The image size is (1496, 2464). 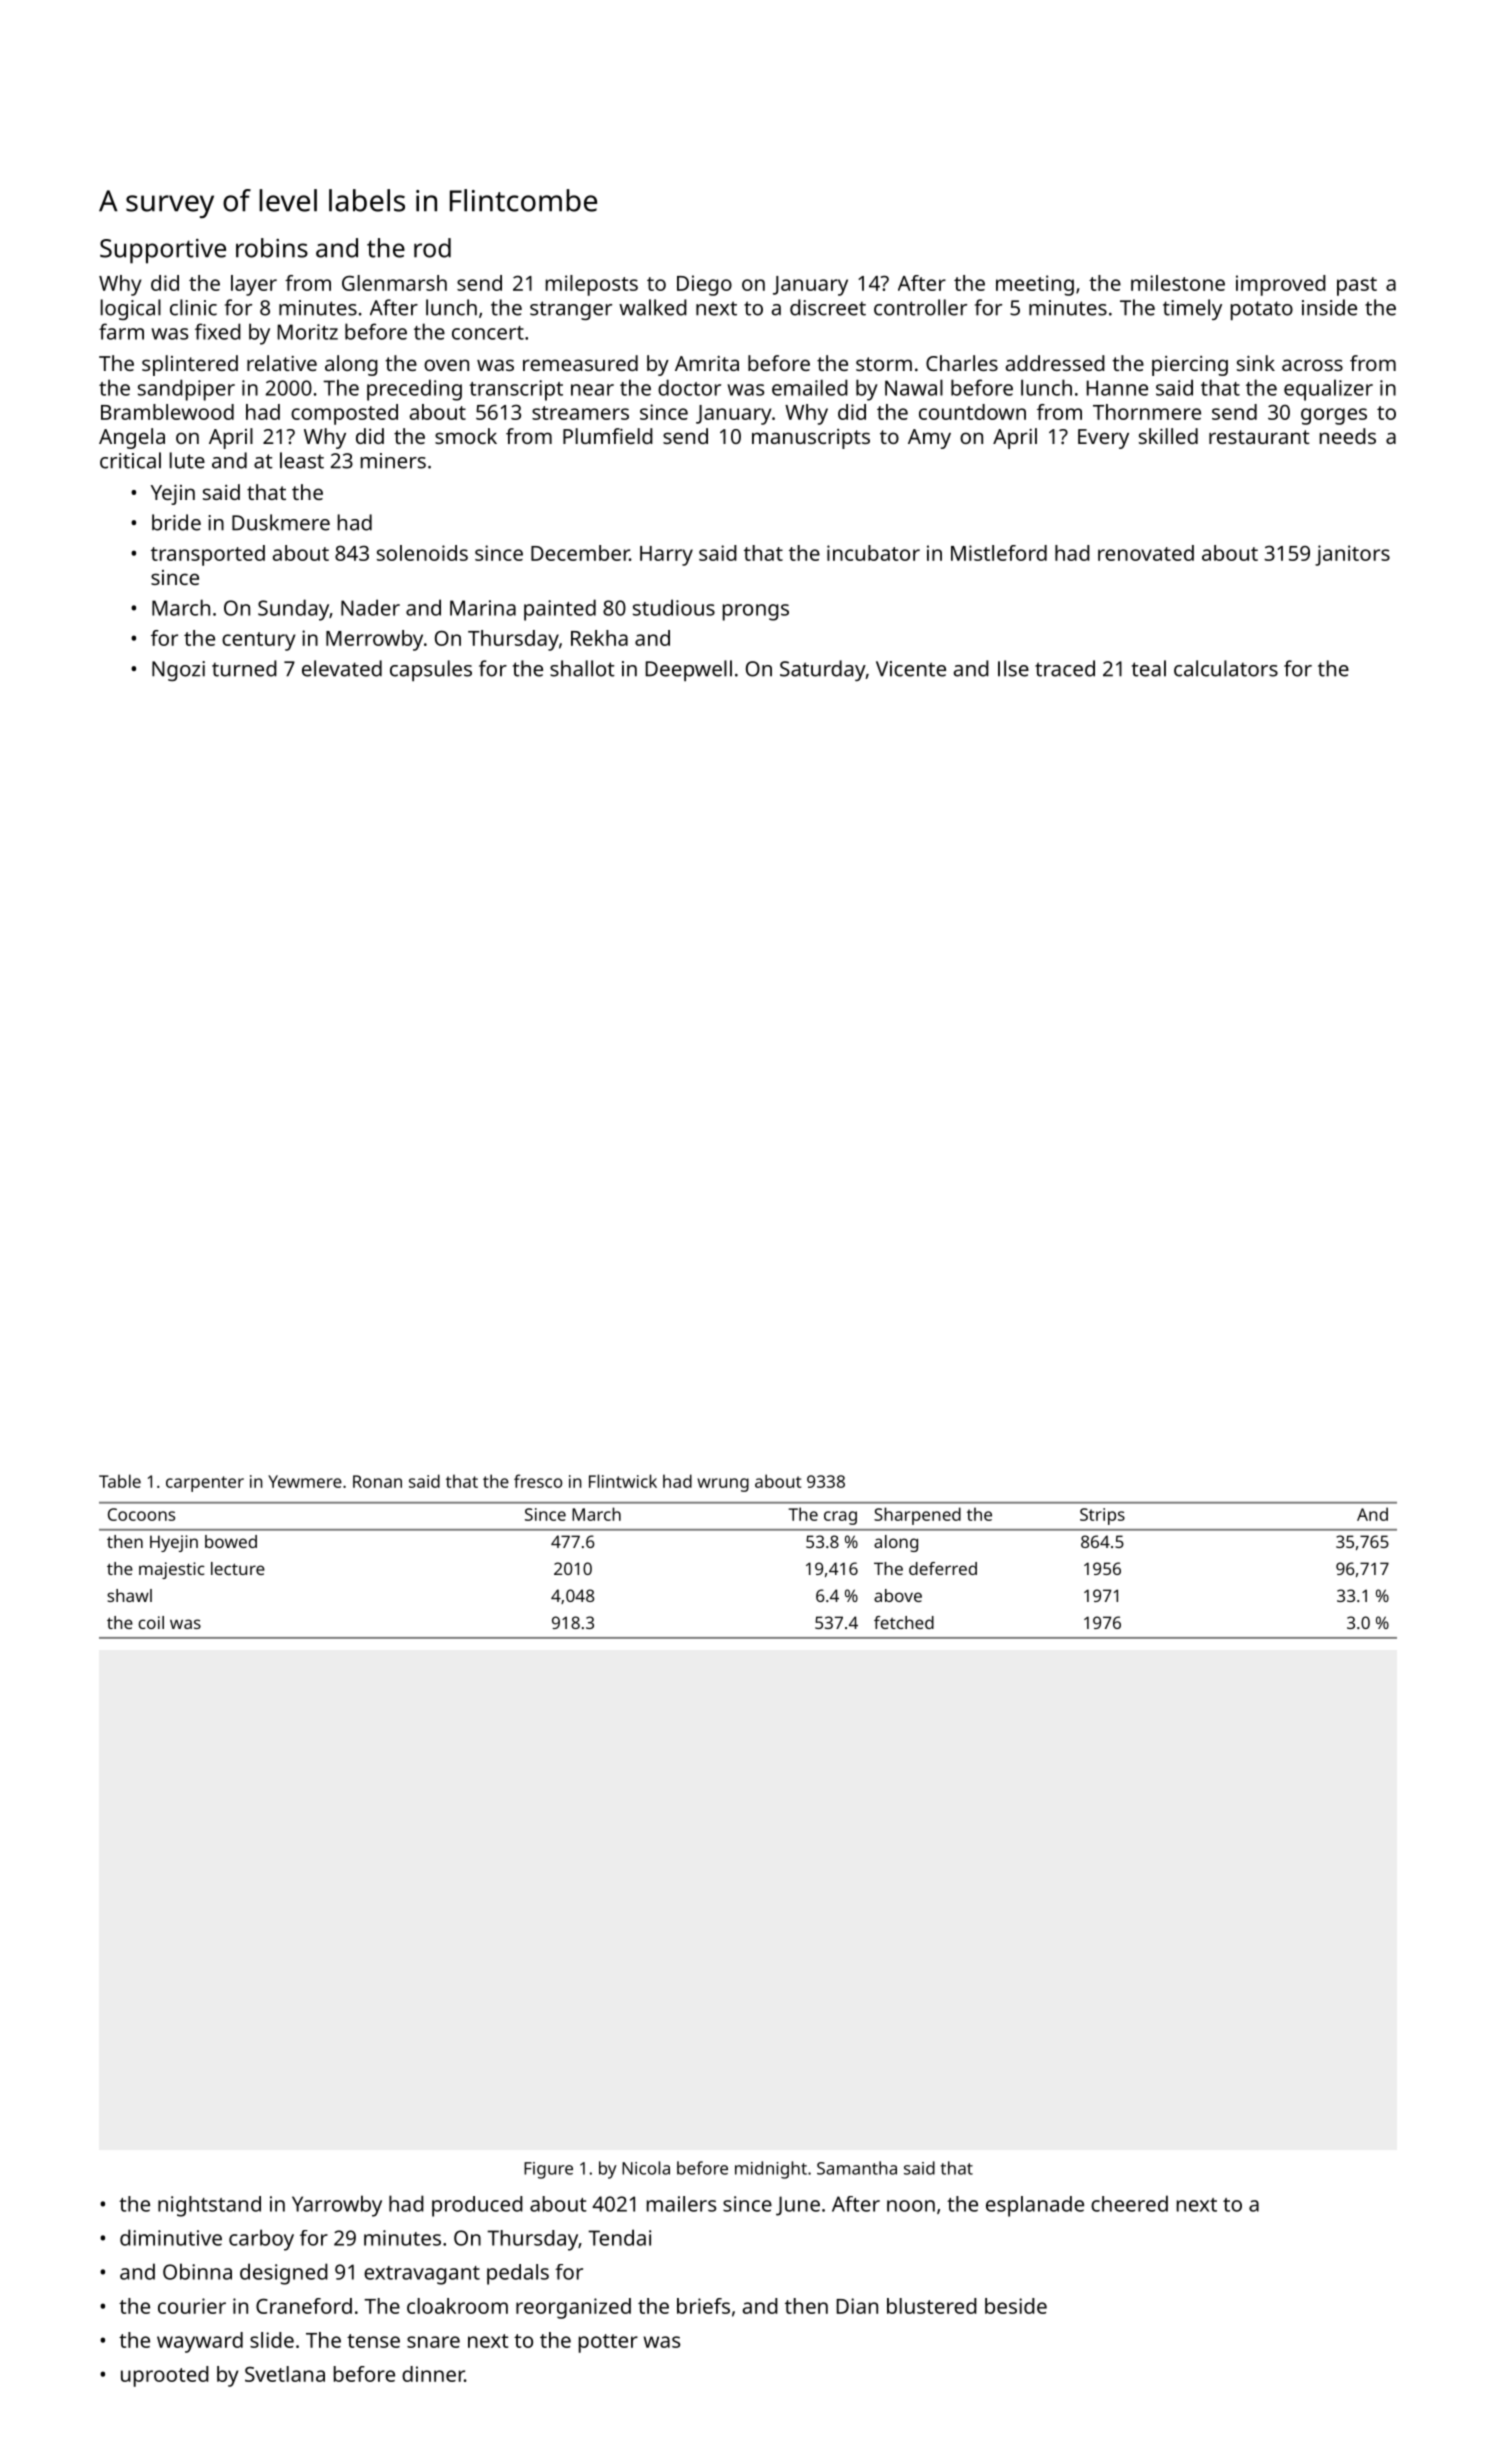 I want to click on carpenter, so click(x=205, y=1484).
